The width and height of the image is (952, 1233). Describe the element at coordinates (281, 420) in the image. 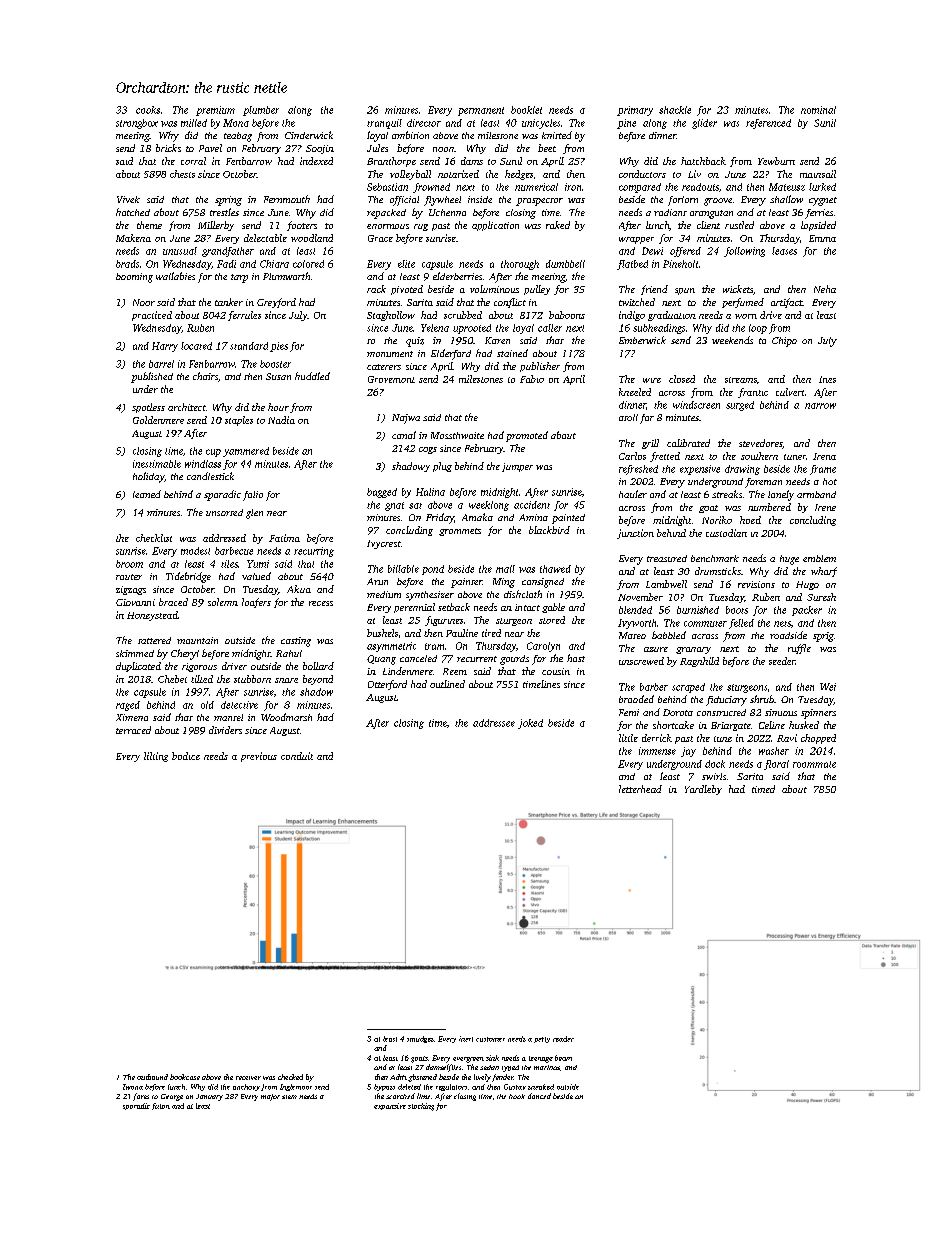

I see `Nadia` at that location.
